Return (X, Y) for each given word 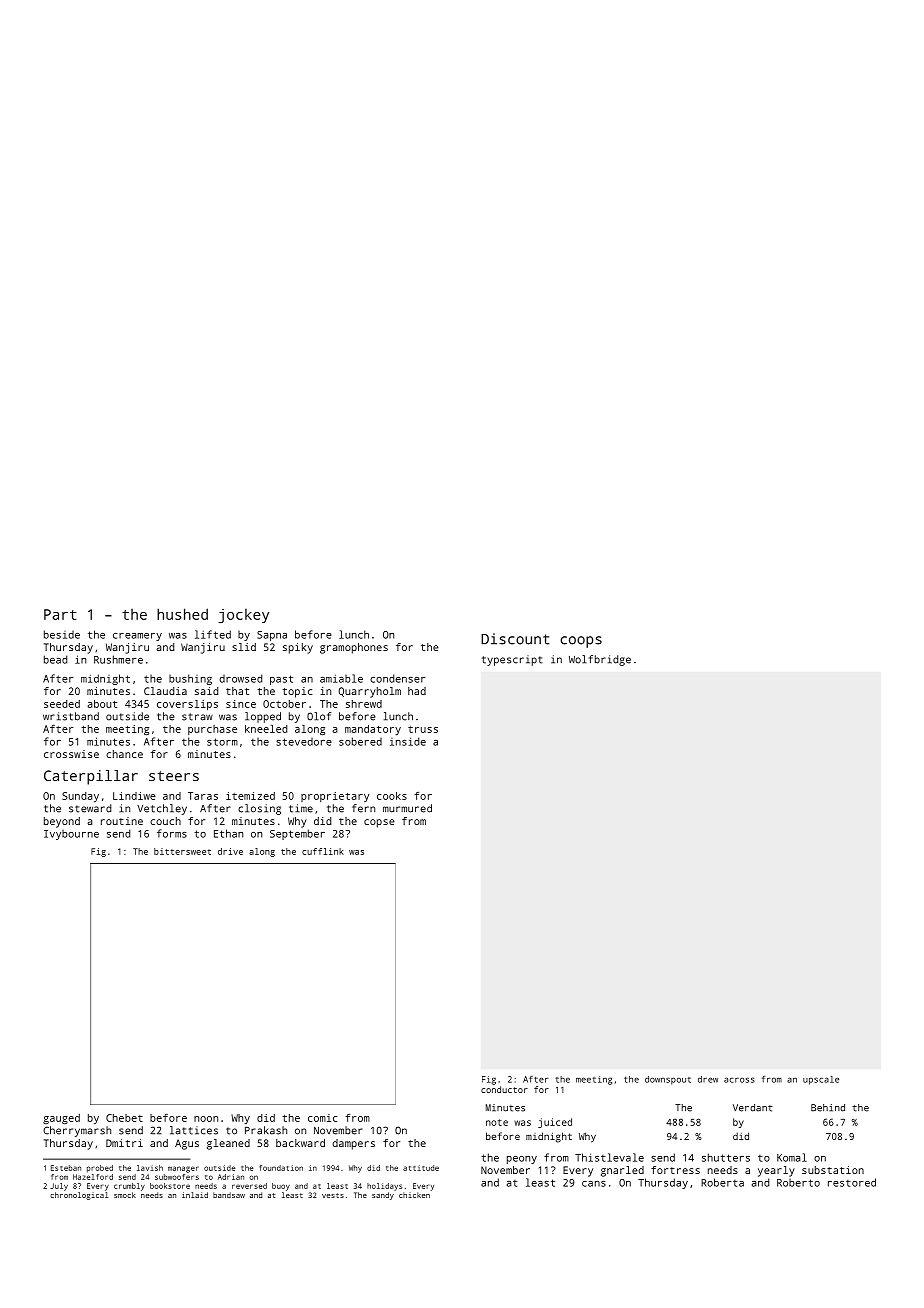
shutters (726, 1157)
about (102, 704)
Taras (203, 796)
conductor (504, 1089)
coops (581, 642)
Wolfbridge (600, 660)
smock (125, 1195)
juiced (555, 1123)
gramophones (354, 648)
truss (423, 729)
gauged (61, 1119)
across (739, 1080)
